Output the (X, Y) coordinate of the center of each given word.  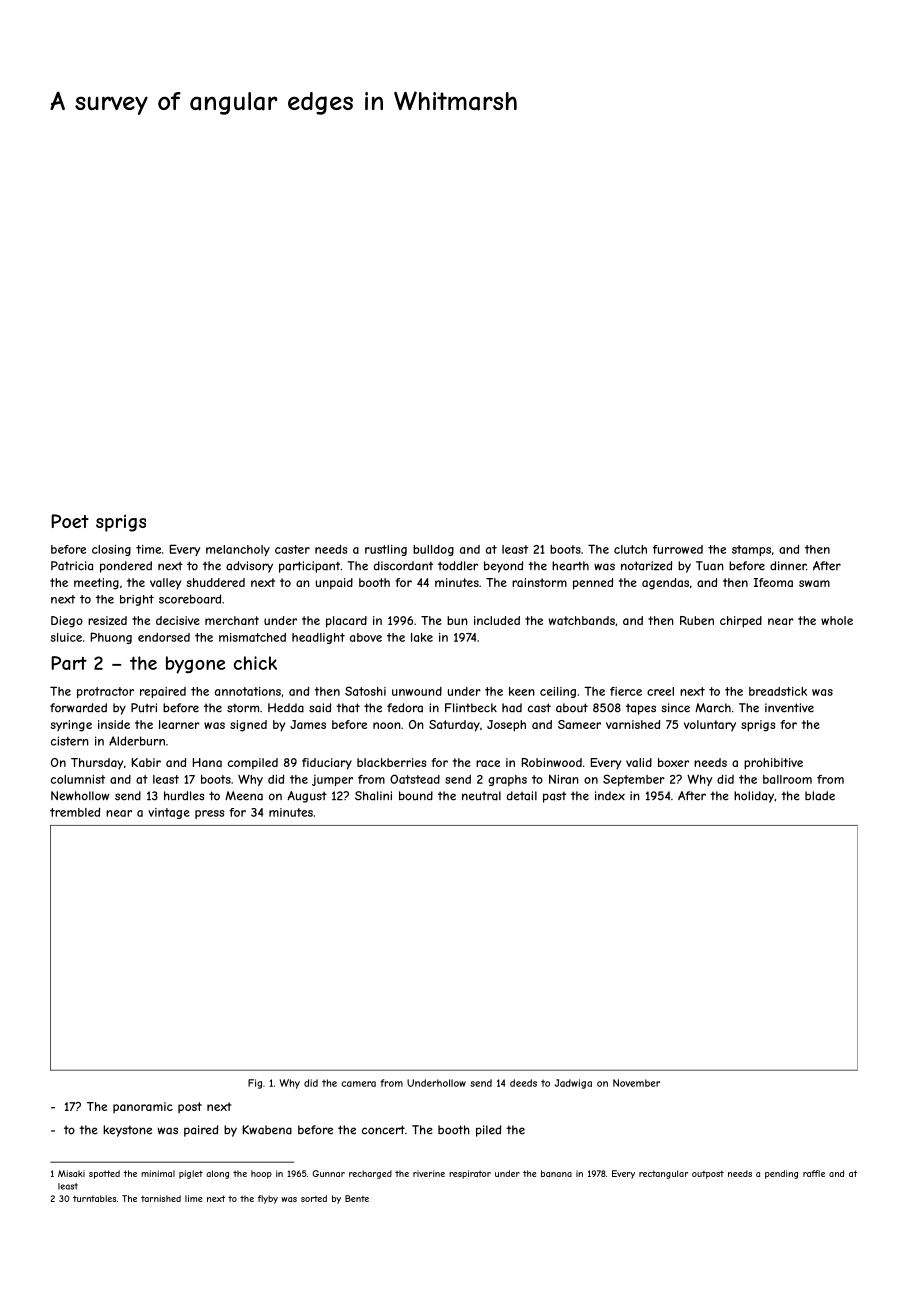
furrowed (678, 549)
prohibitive (773, 764)
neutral (481, 796)
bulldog (433, 550)
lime (194, 1198)
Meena (244, 796)
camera (358, 1084)
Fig (255, 1084)
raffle (814, 1173)
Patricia (72, 566)
